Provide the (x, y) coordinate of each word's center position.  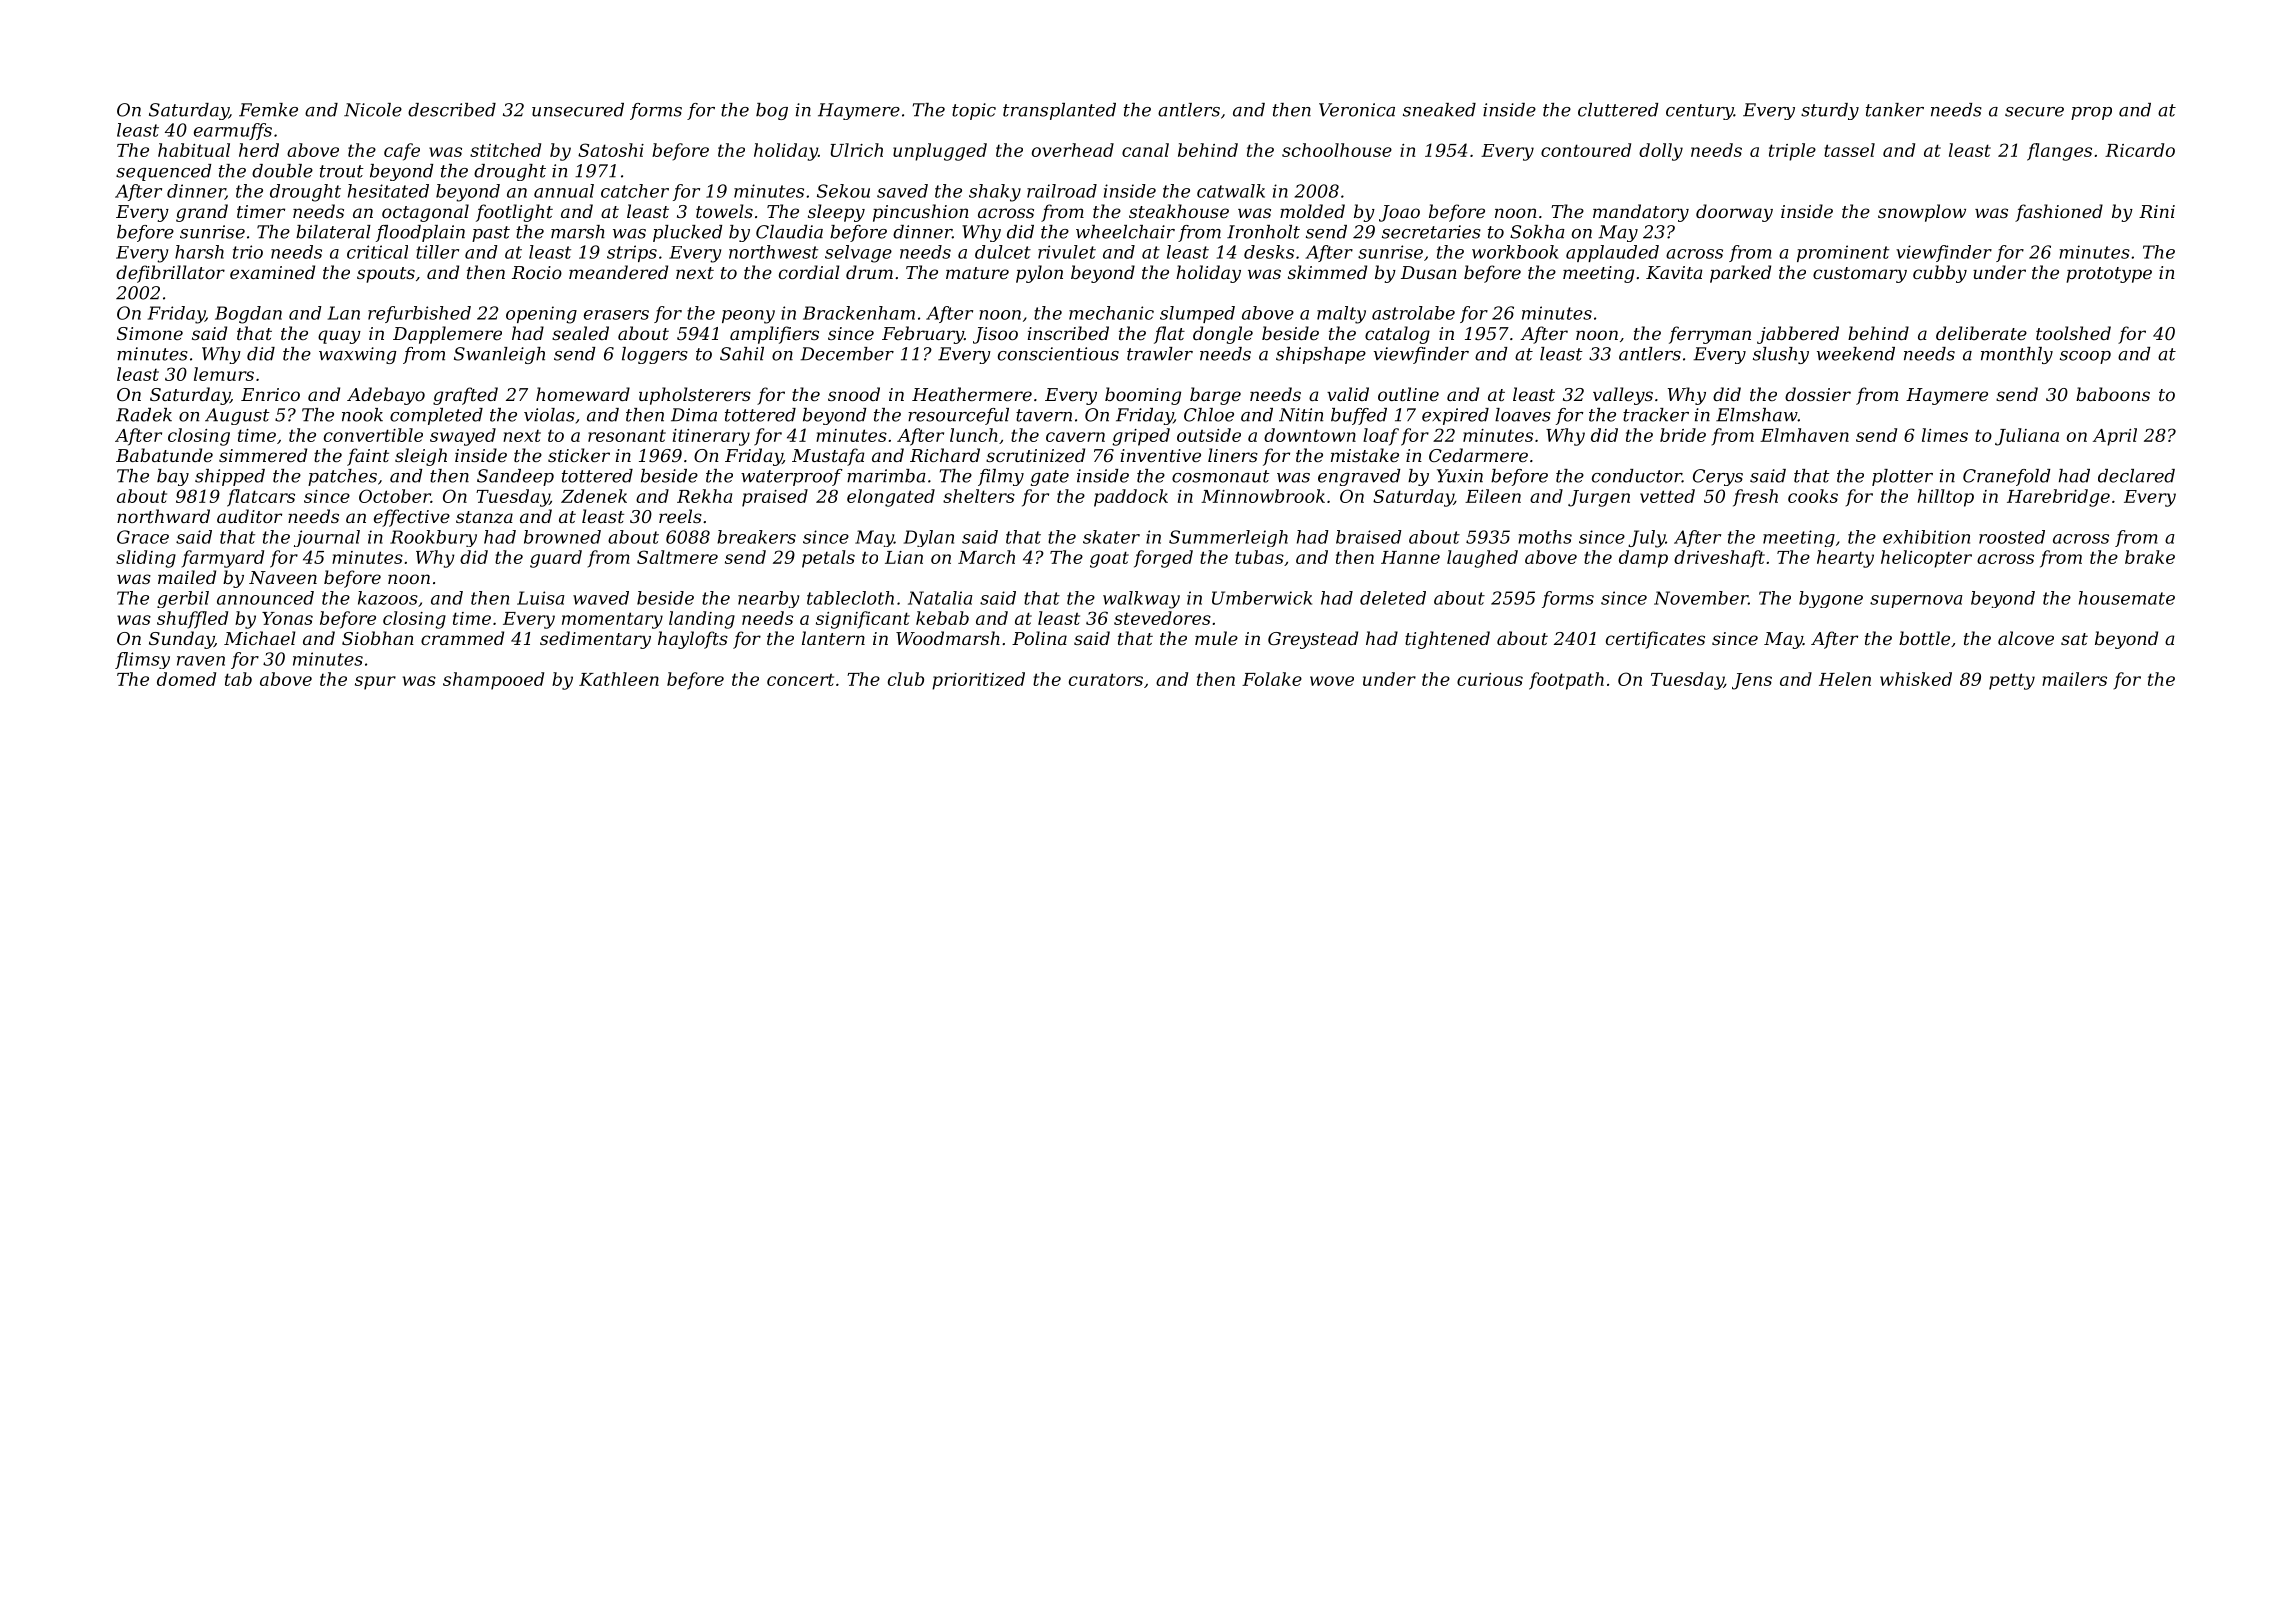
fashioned (2059, 213)
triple (1792, 152)
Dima (694, 415)
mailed (187, 577)
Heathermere (972, 394)
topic (974, 111)
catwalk (1231, 191)
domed (186, 679)
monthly (2017, 355)
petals (828, 559)
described (452, 110)
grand (202, 213)
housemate (2127, 598)
